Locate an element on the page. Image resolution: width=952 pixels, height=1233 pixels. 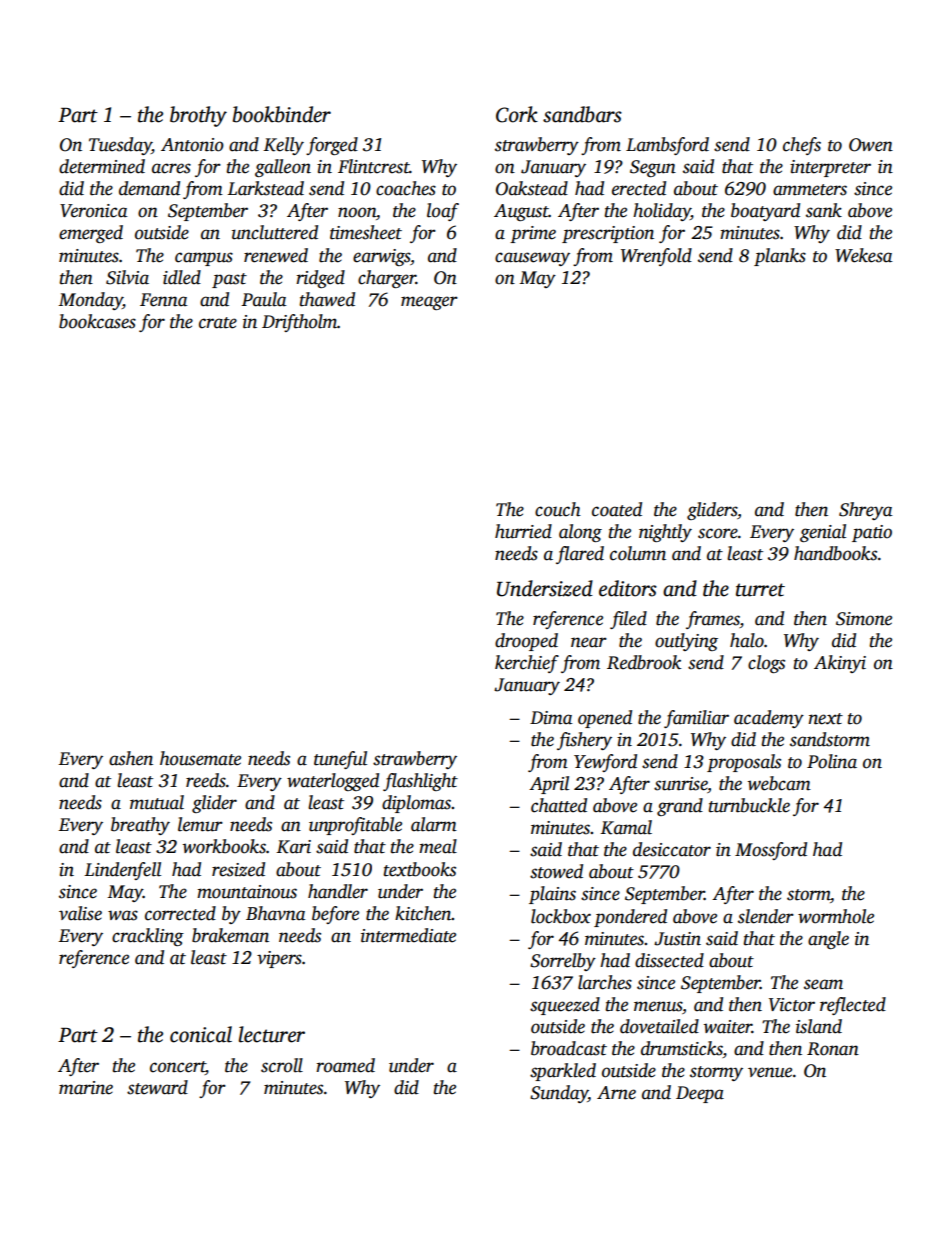
concert is located at coordinates (178, 1067).
